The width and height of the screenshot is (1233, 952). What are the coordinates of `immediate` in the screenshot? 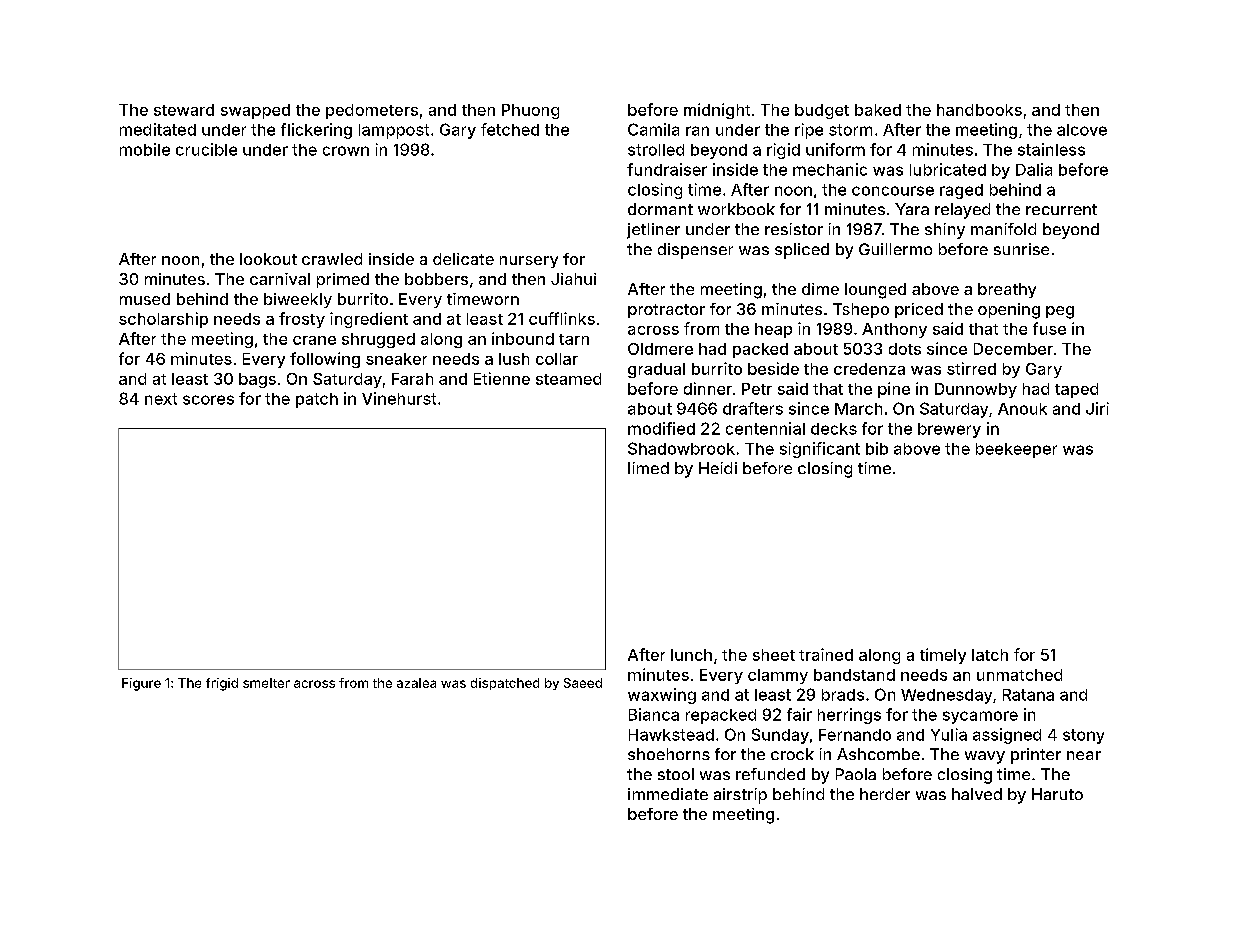 It's located at (668, 794).
